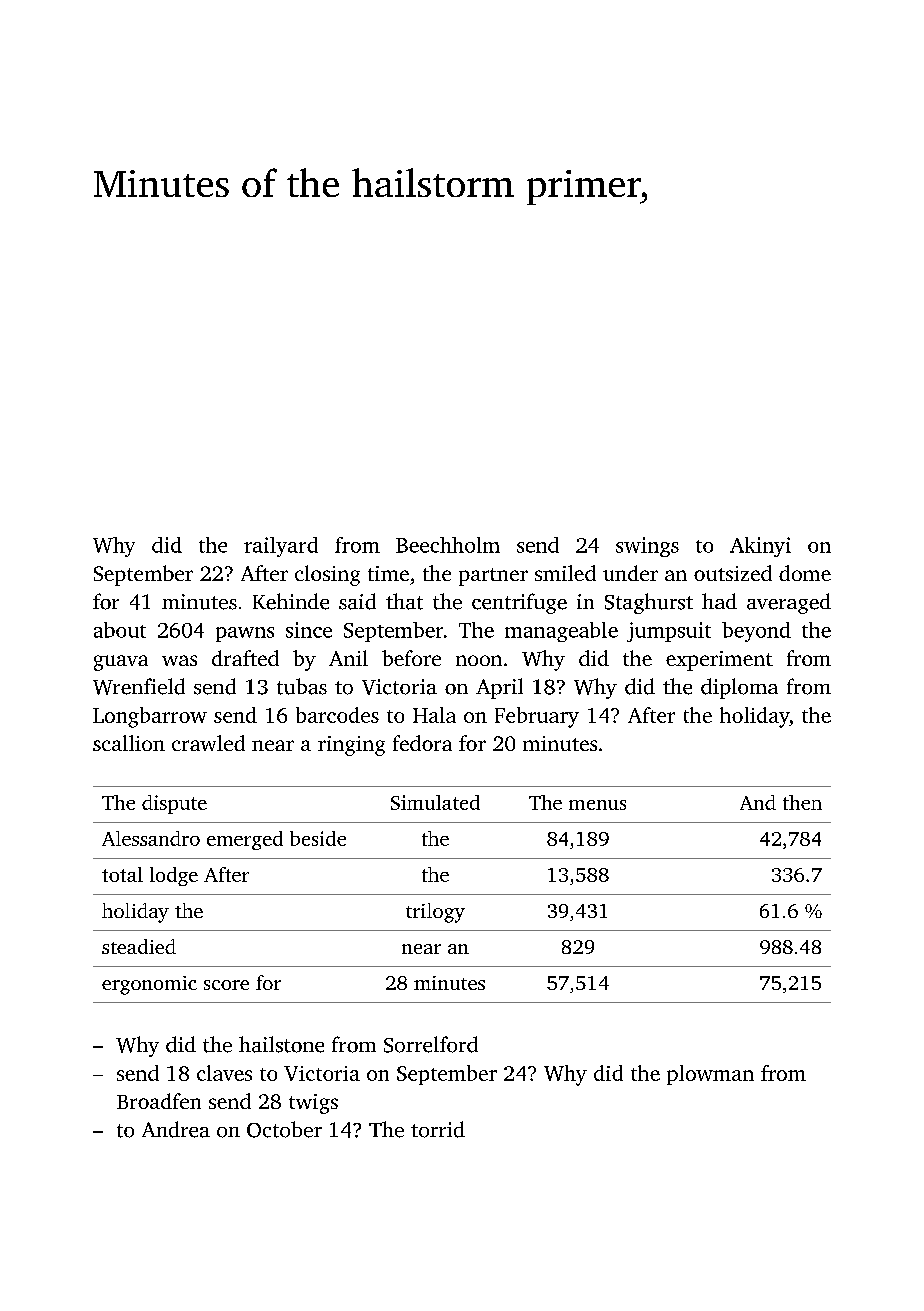 The image size is (924, 1311). What do you see at coordinates (438, 1129) in the screenshot?
I see `torrid` at bounding box center [438, 1129].
